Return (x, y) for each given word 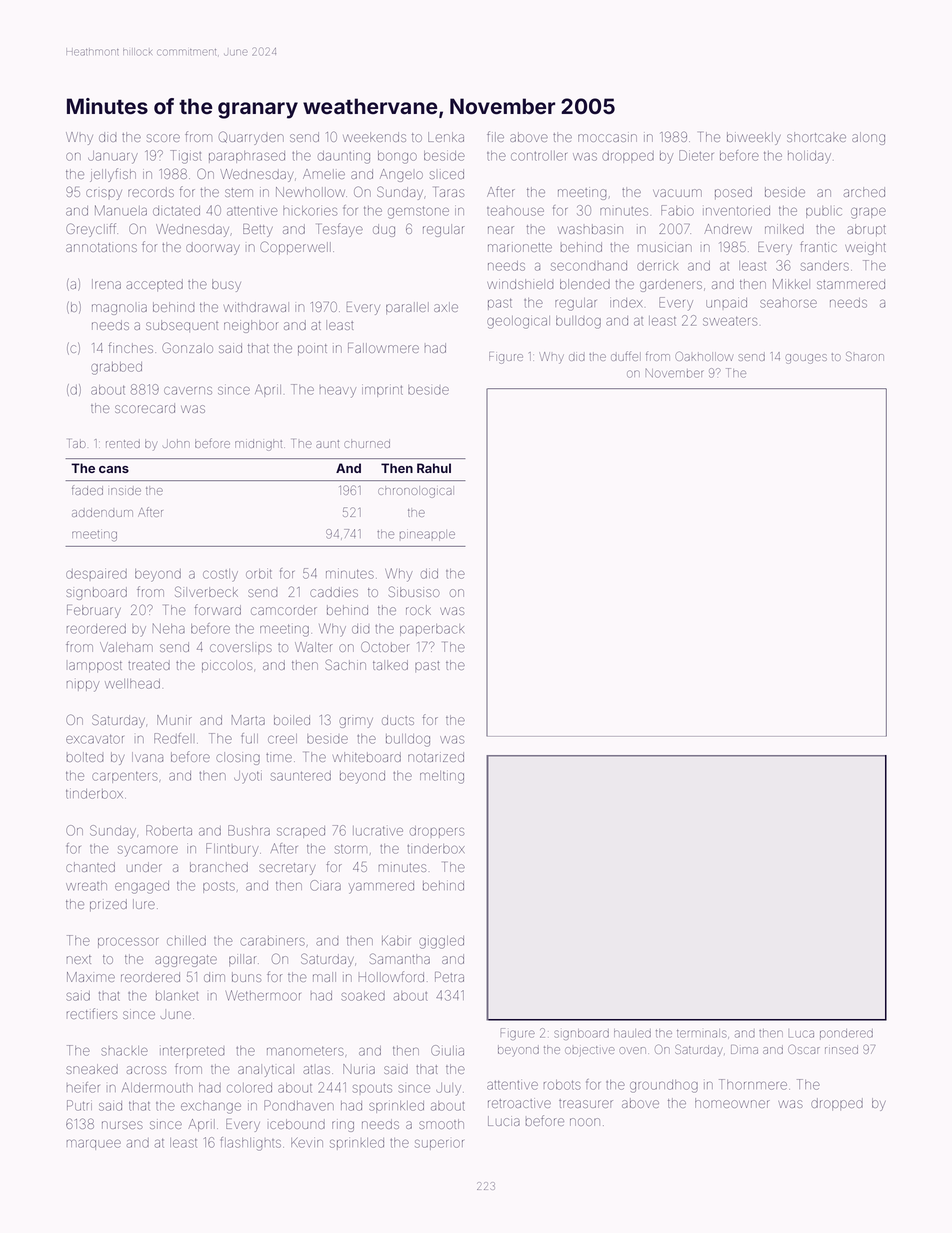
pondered (846, 1034)
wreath (86, 886)
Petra (449, 977)
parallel (407, 308)
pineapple (427, 535)
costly (220, 575)
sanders (825, 266)
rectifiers (92, 1013)
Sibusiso (414, 591)
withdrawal (256, 307)
